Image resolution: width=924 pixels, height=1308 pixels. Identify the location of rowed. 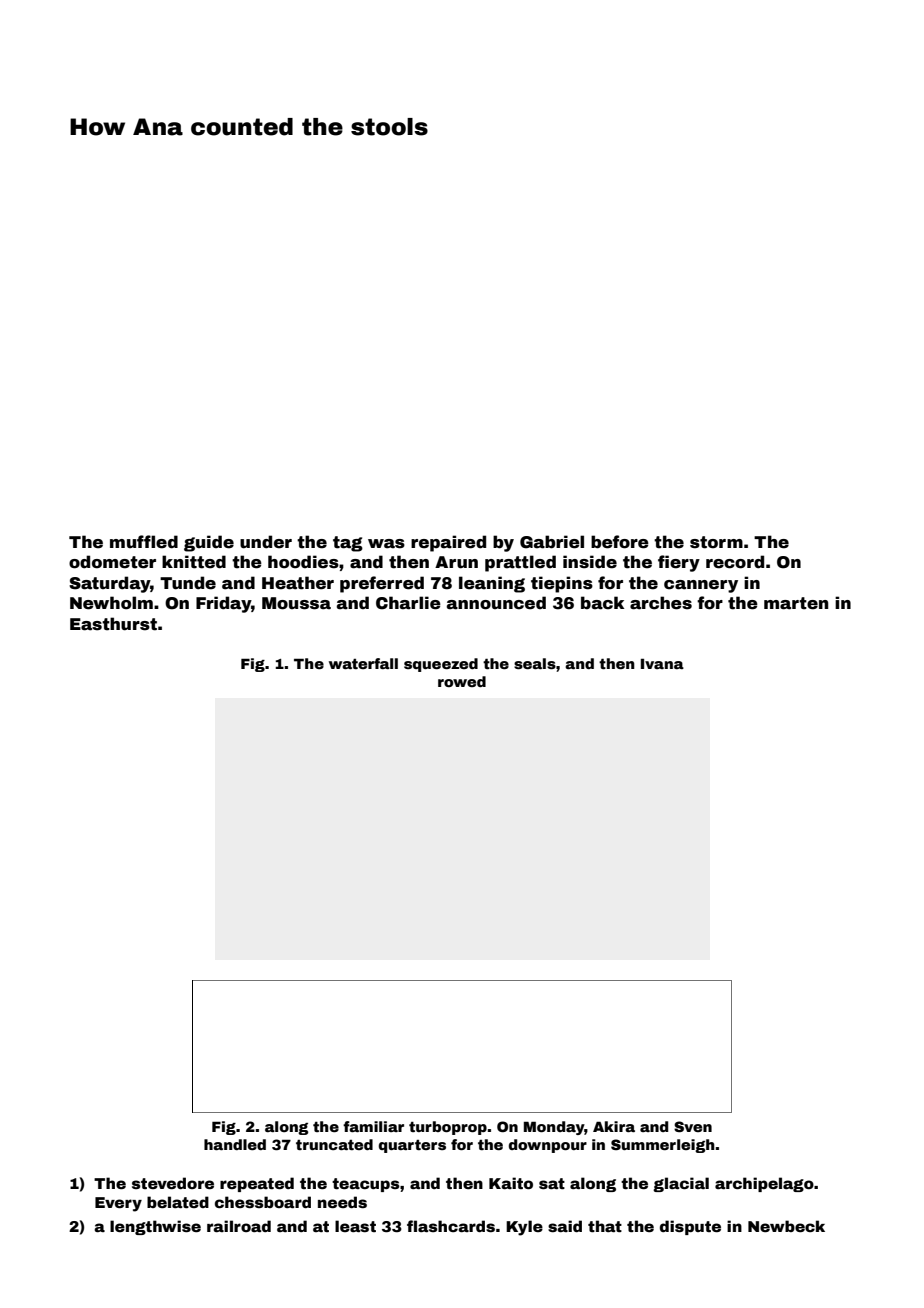
(462, 681).
